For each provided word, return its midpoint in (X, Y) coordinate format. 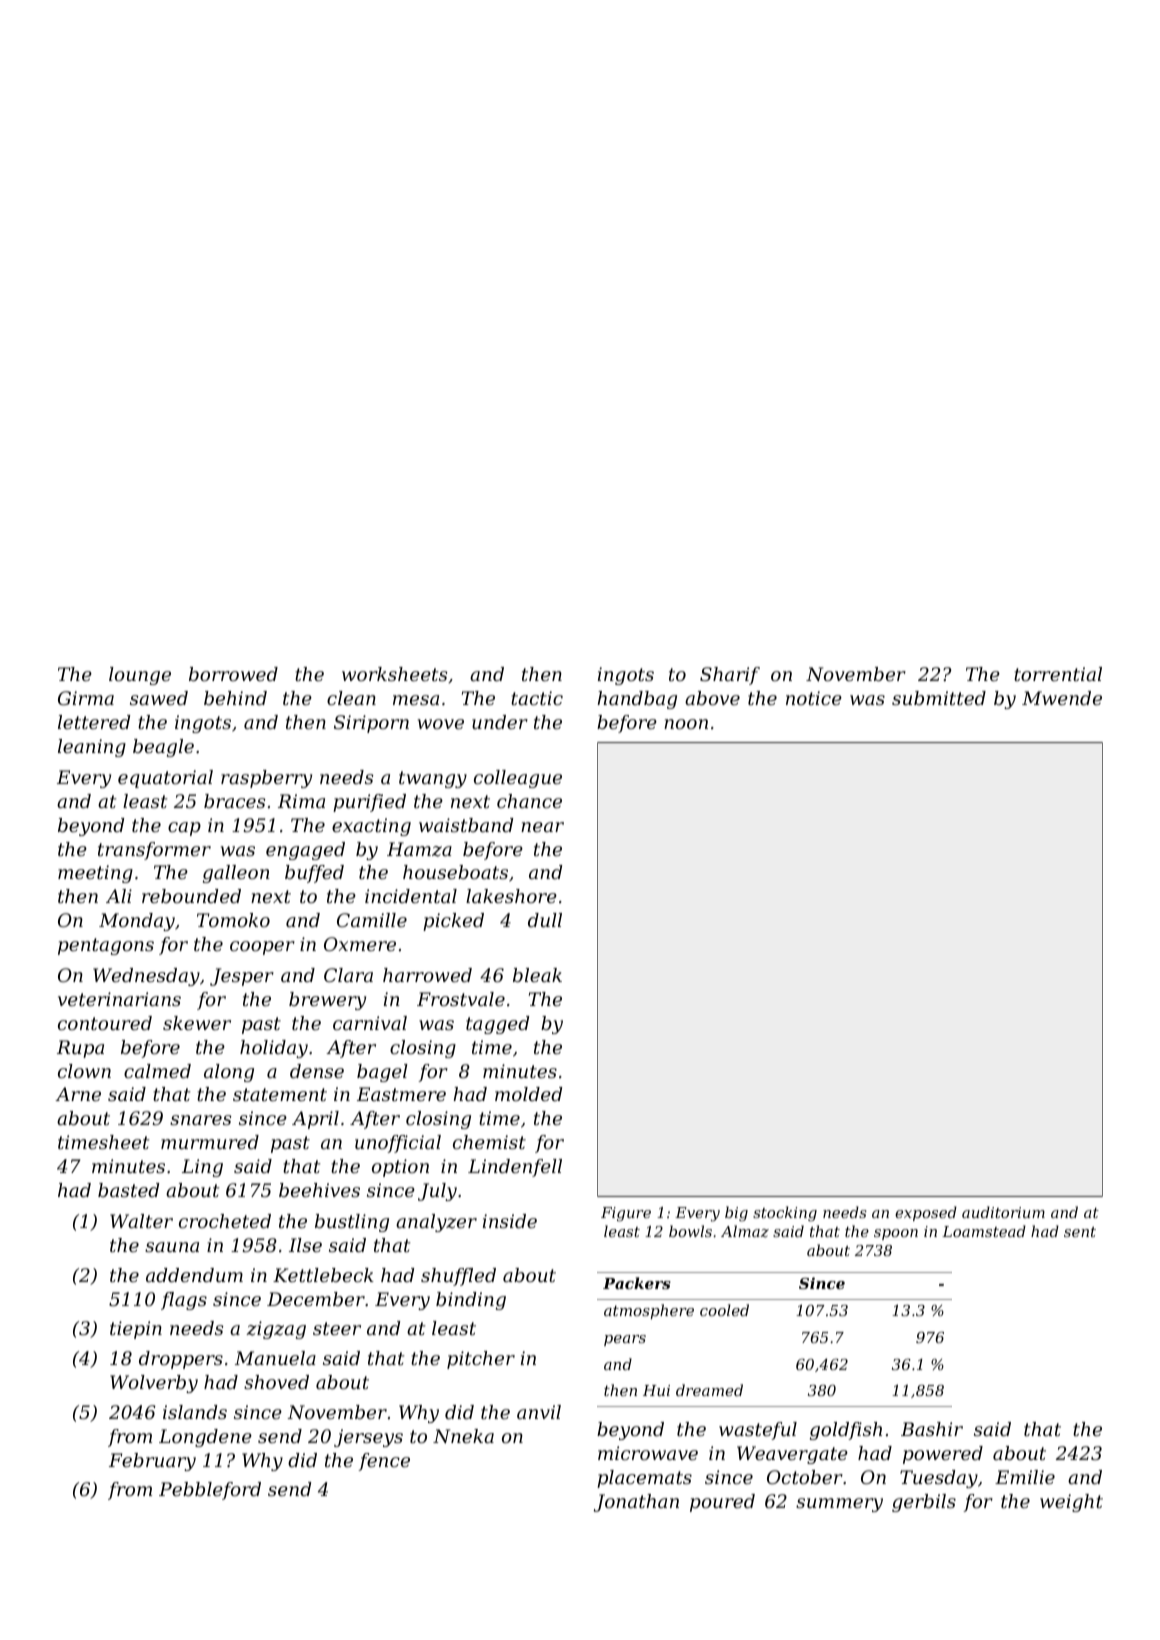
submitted (939, 698)
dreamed (709, 1390)
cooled (724, 1310)
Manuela (275, 1358)
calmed (157, 1071)
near (542, 827)
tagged (497, 1025)
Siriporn (371, 724)
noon (686, 724)
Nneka (463, 1436)
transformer (154, 851)
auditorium (1003, 1212)
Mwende (1062, 698)
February (152, 1462)
